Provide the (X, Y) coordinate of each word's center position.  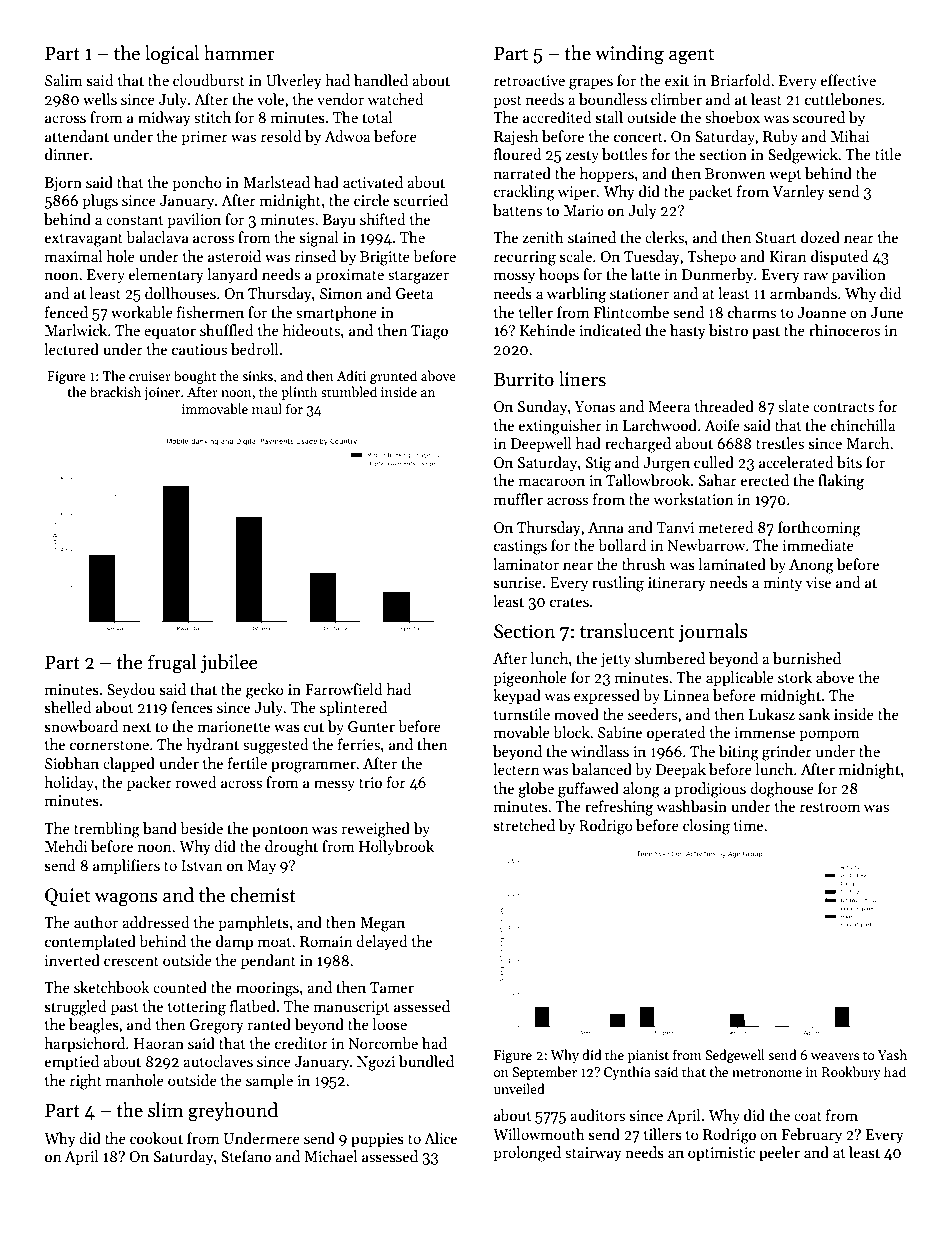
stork (795, 677)
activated (373, 182)
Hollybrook (396, 847)
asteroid (234, 256)
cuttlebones (843, 99)
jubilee (229, 663)
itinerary (677, 584)
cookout (156, 1138)
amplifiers (126, 866)
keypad (517, 696)
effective (848, 80)
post (507, 102)
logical (172, 55)
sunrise (518, 582)
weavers (835, 1056)
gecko (265, 691)
